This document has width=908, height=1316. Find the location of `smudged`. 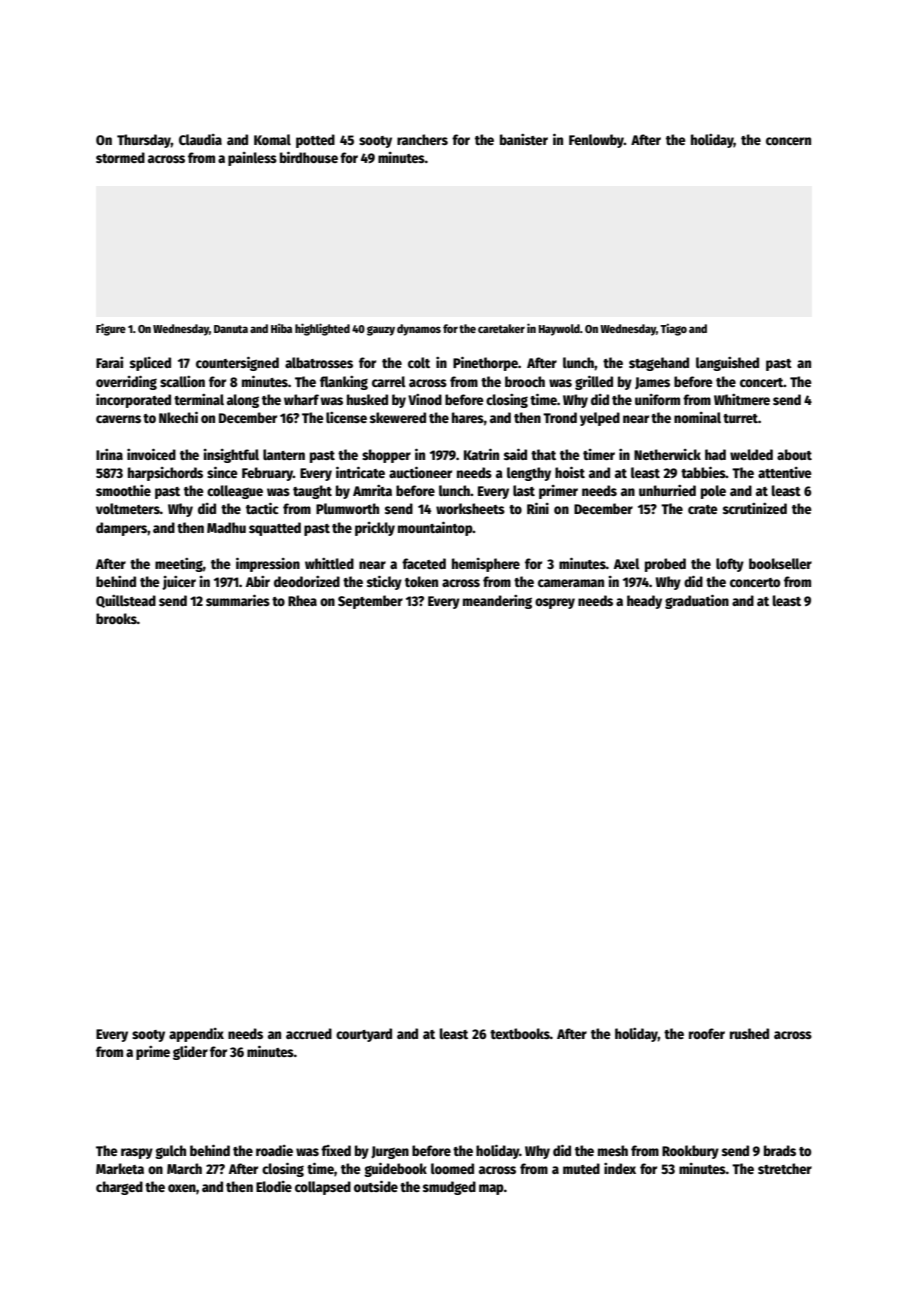

smudged is located at coordinates (449, 1188).
